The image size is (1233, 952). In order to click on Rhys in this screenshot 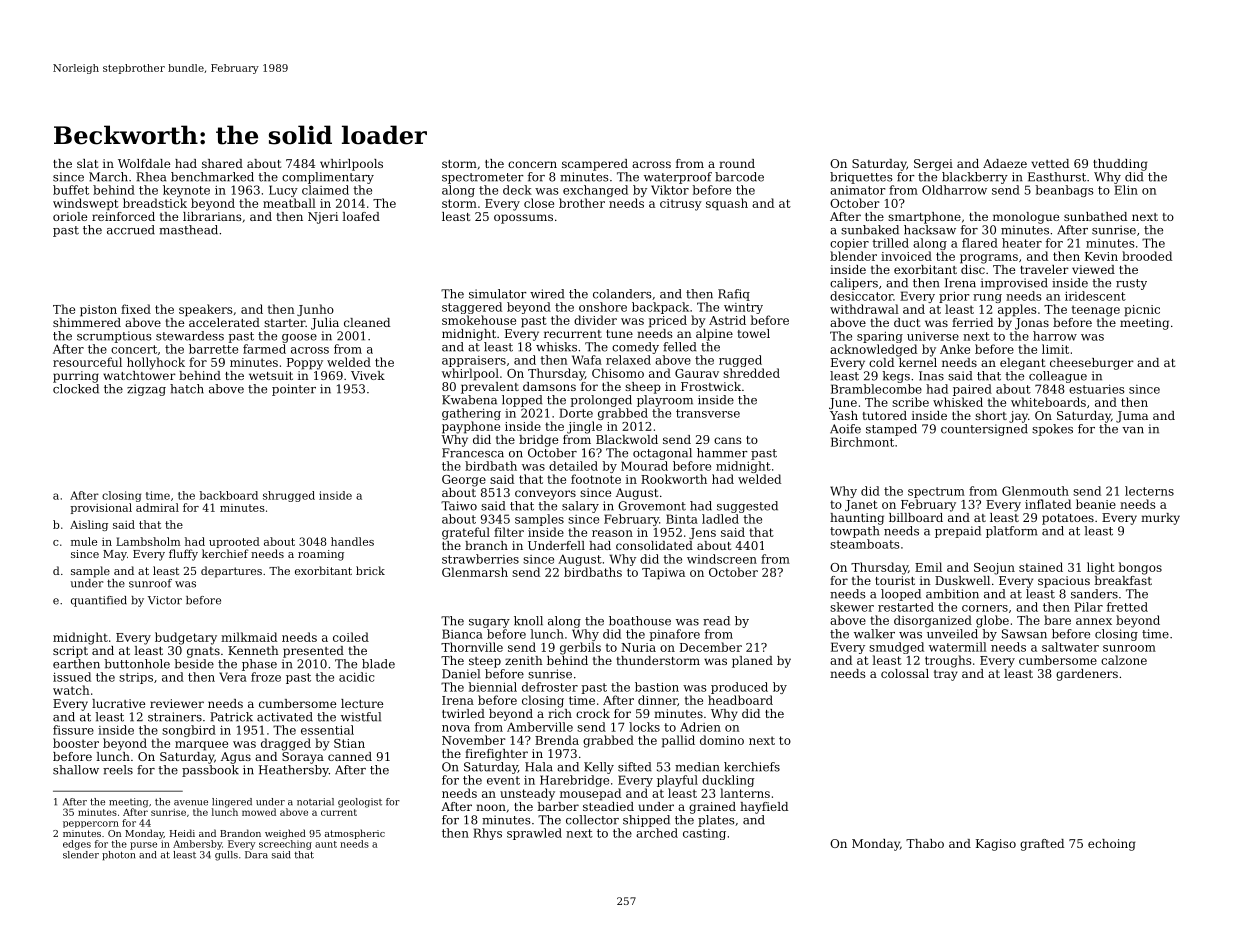, I will do `click(487, 834)`.
